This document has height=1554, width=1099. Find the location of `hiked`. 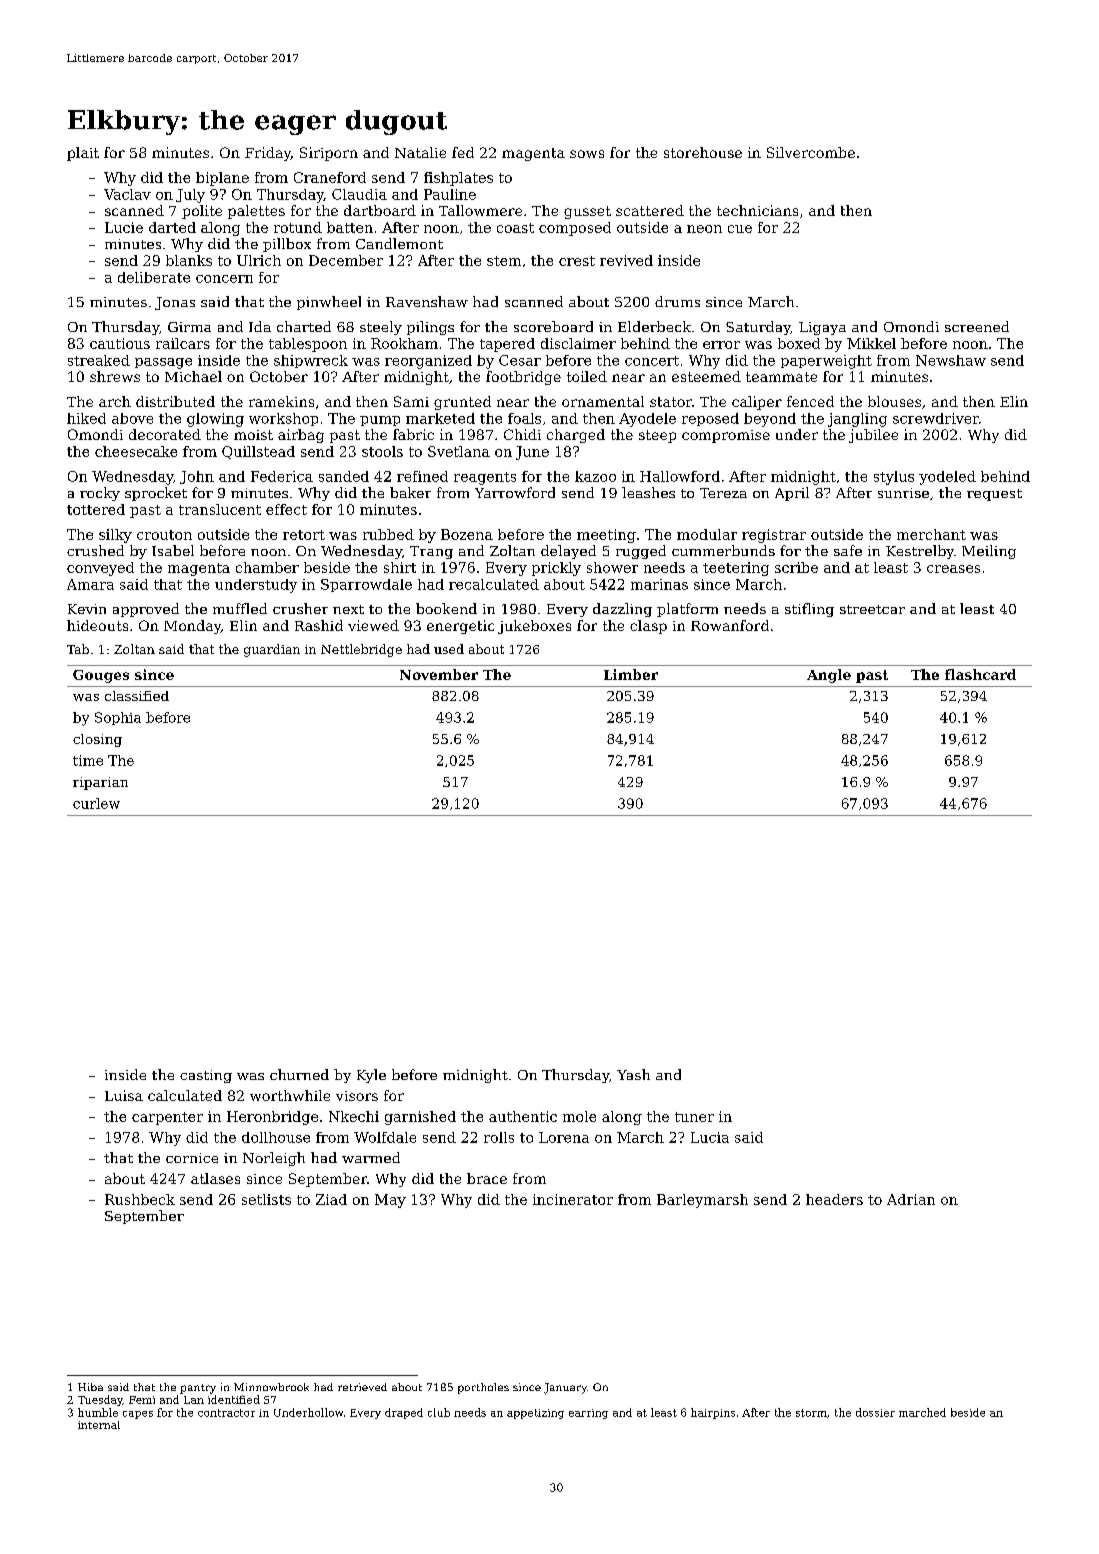

hiked is located at coordinates (86, 418).
